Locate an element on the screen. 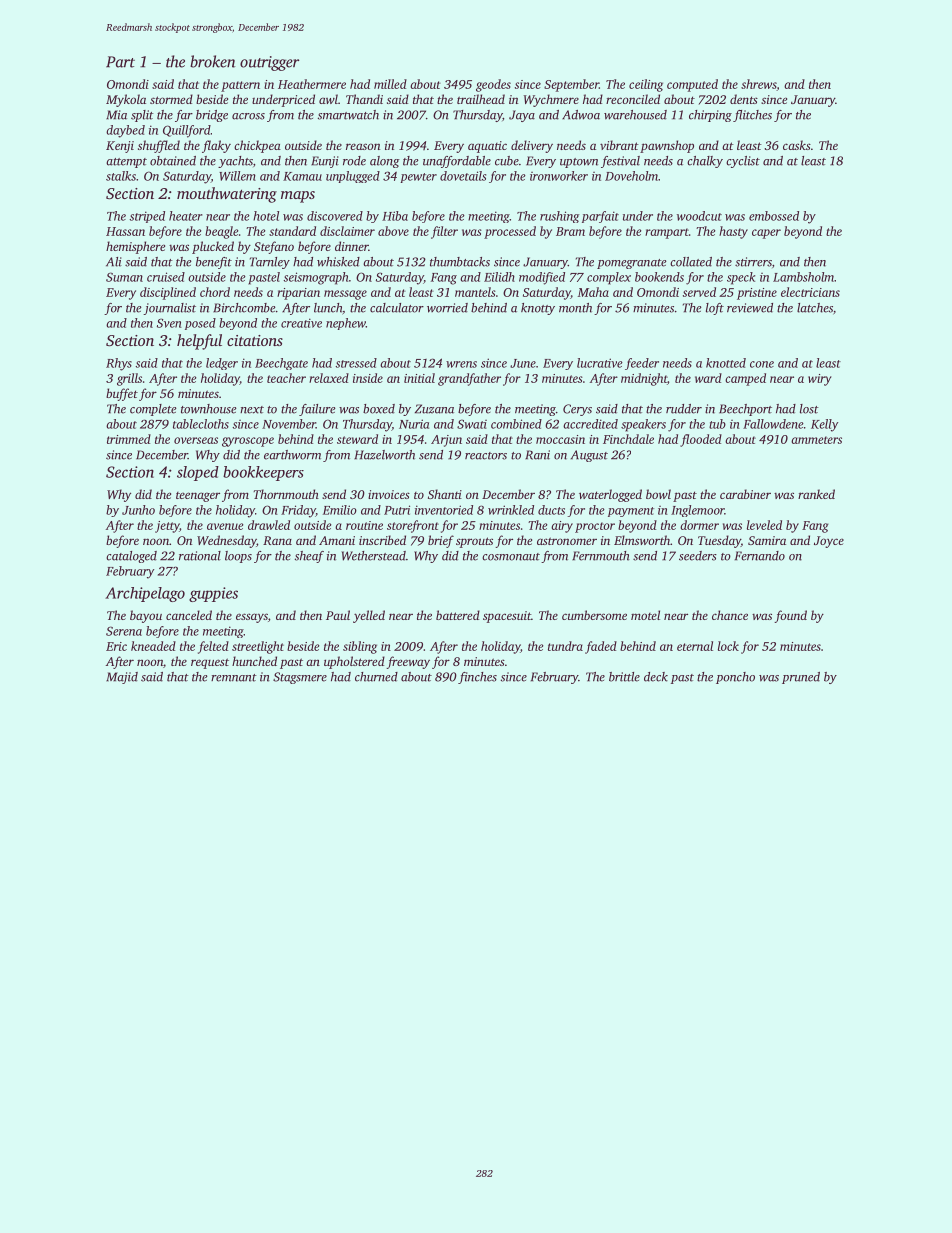  milled is located at coordinates (390, 84).
